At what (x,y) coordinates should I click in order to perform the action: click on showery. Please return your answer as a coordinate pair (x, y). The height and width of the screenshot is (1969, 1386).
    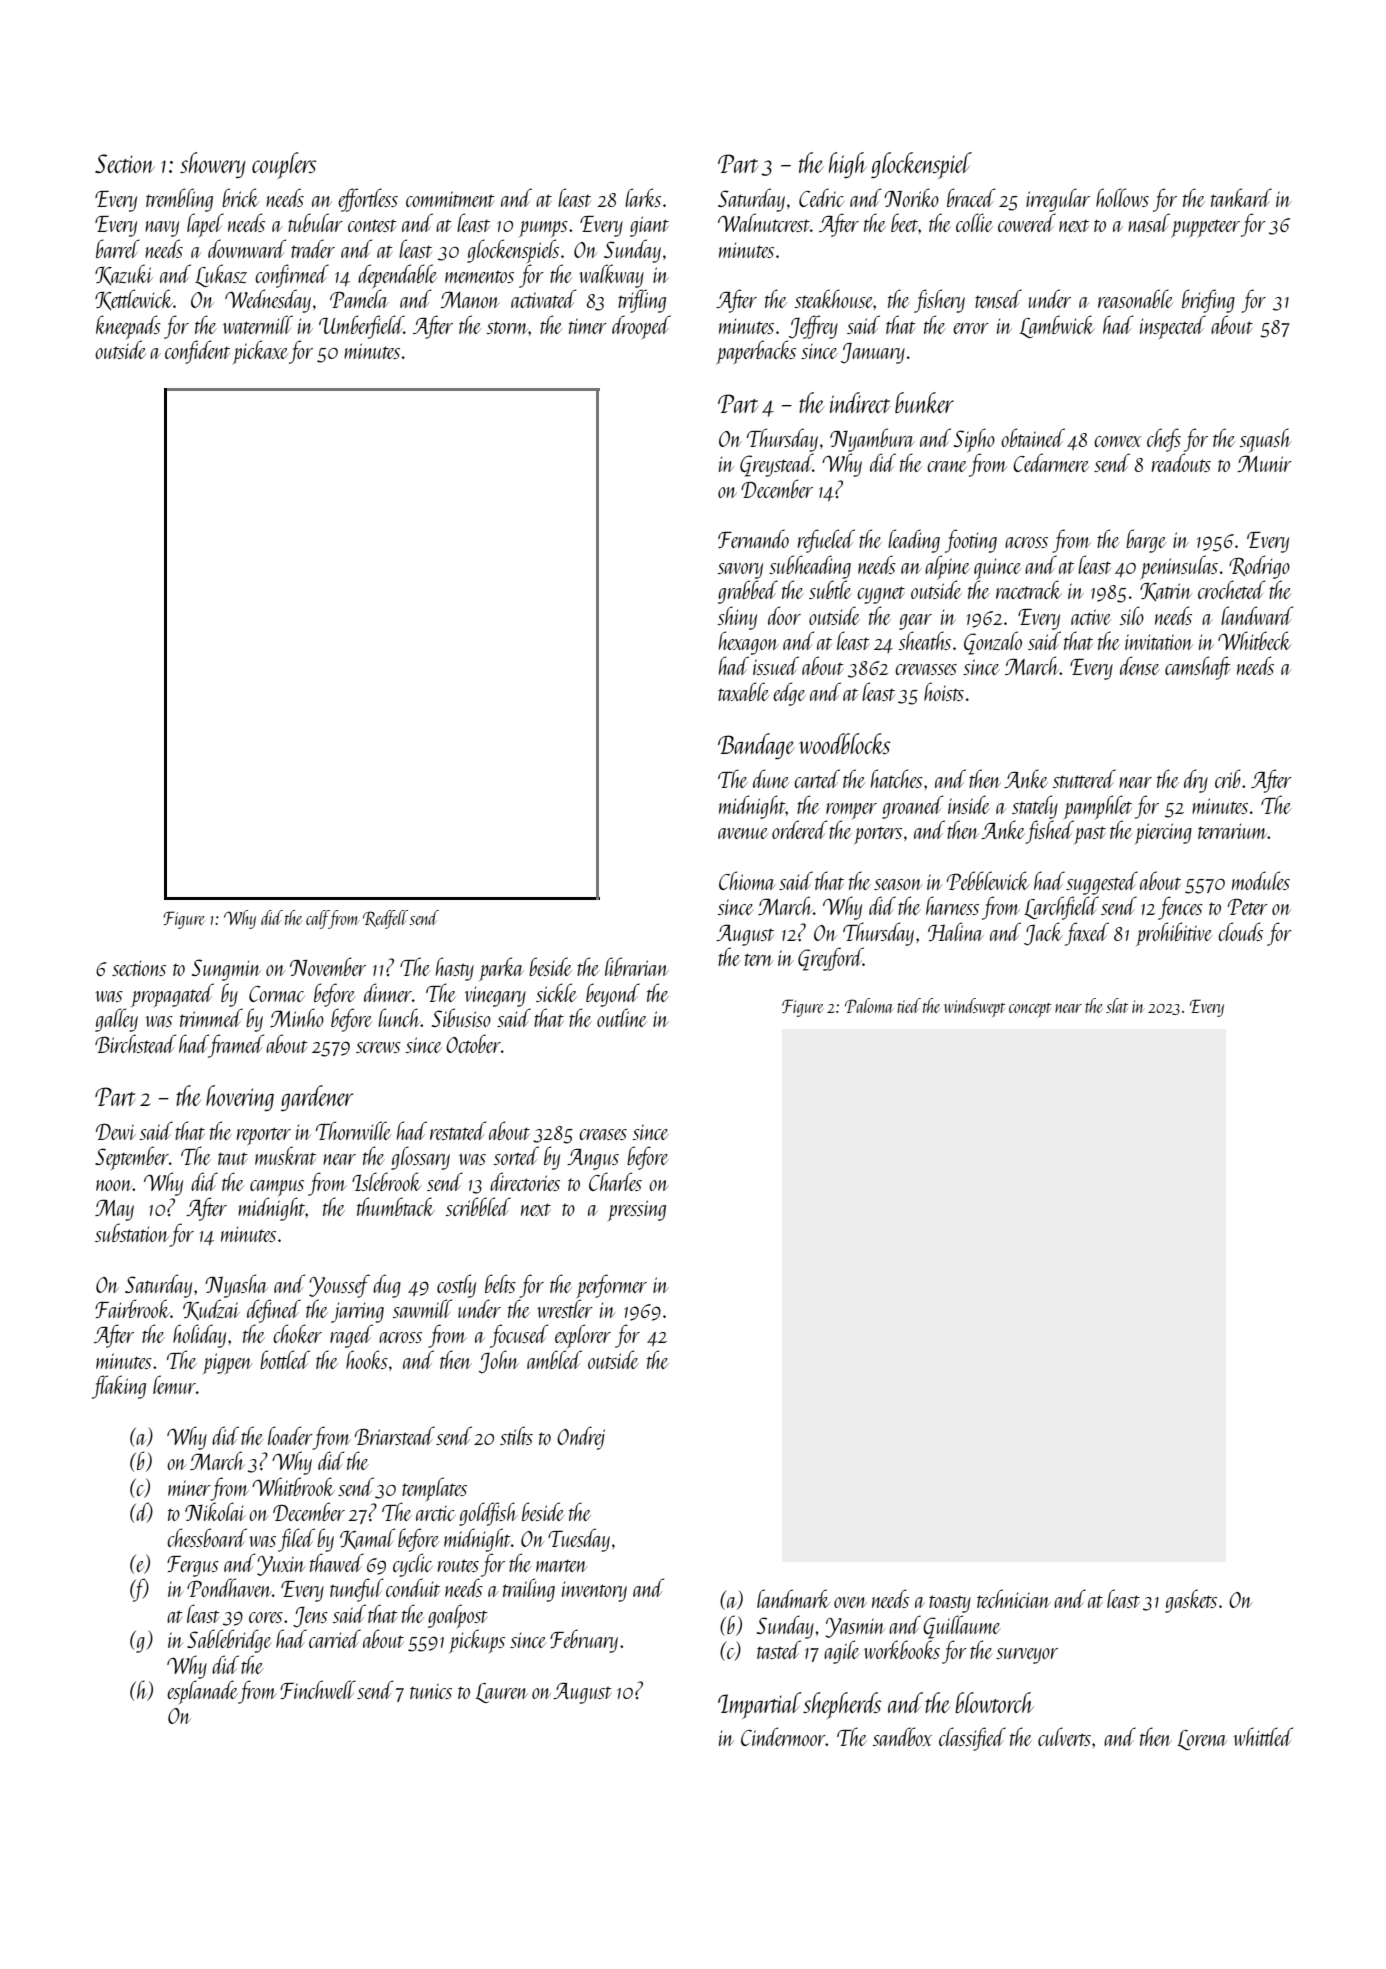
    Looking at the image, I should click on (212, 165).
